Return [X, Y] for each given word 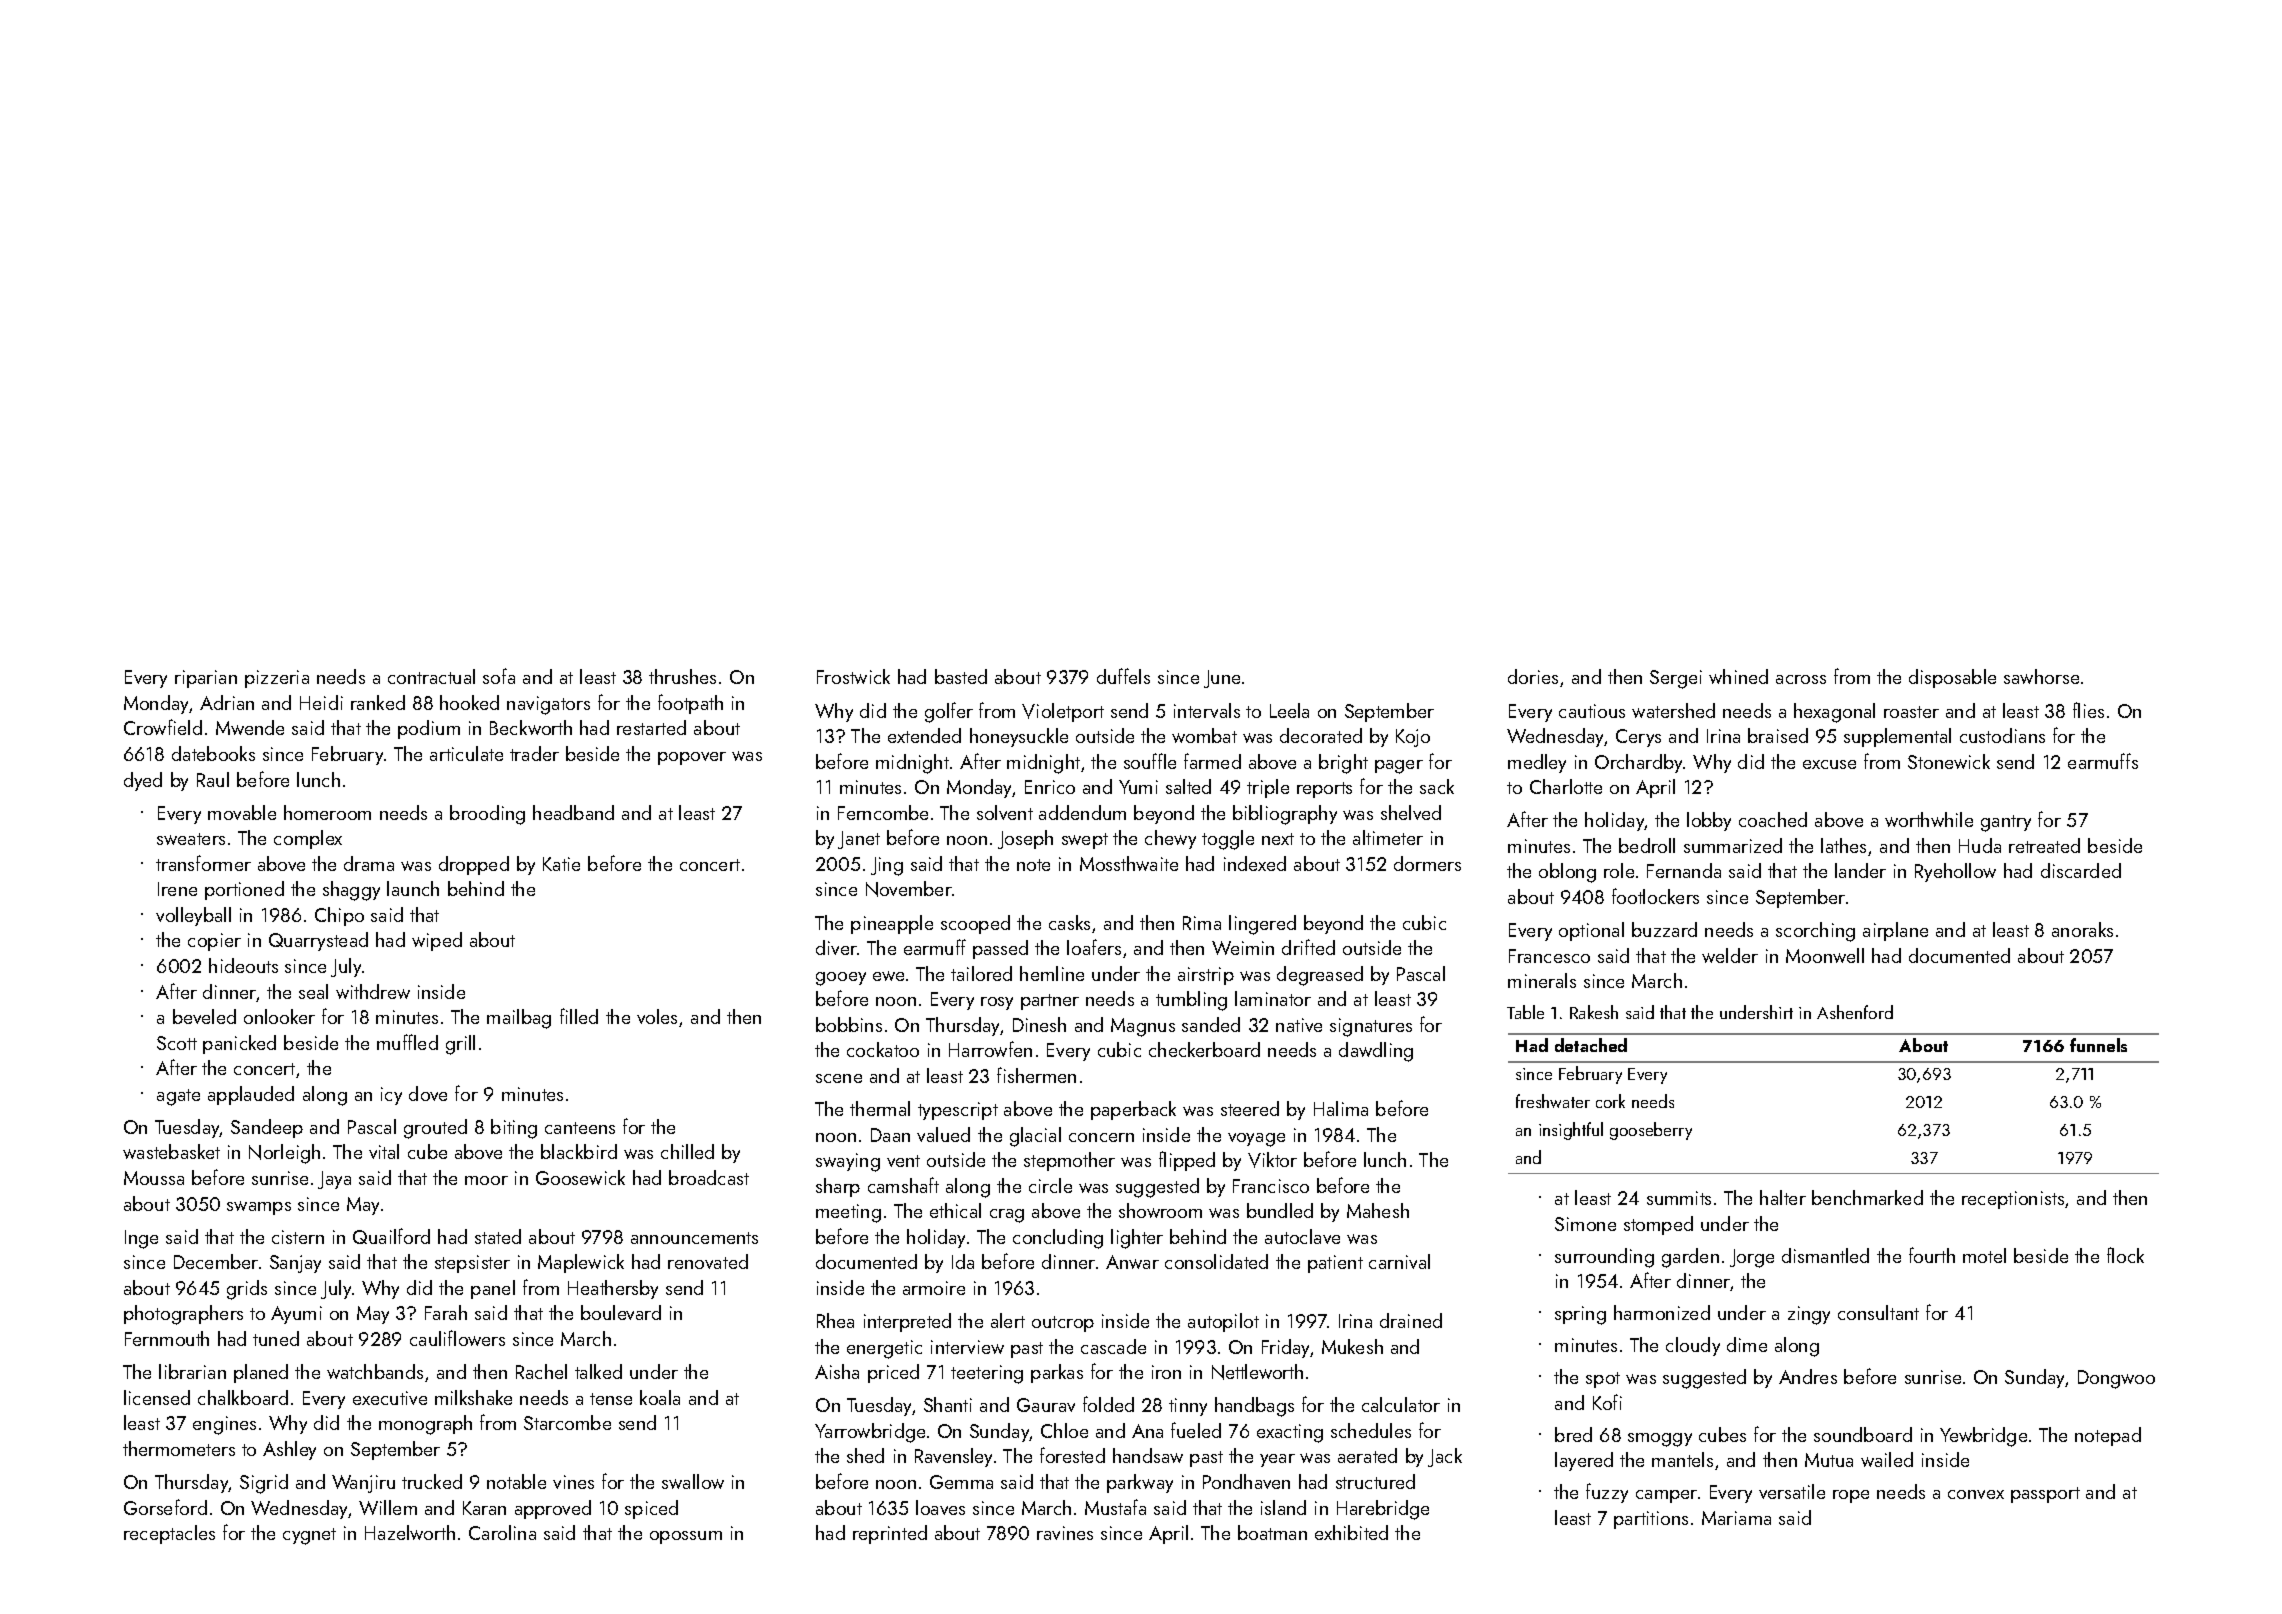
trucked [432, 1481]
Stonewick [1949, 761]
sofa [499, 676]
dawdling [1376, 1052]
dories [1533, 676]
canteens [580, 1128]
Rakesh [1594, 1012]
